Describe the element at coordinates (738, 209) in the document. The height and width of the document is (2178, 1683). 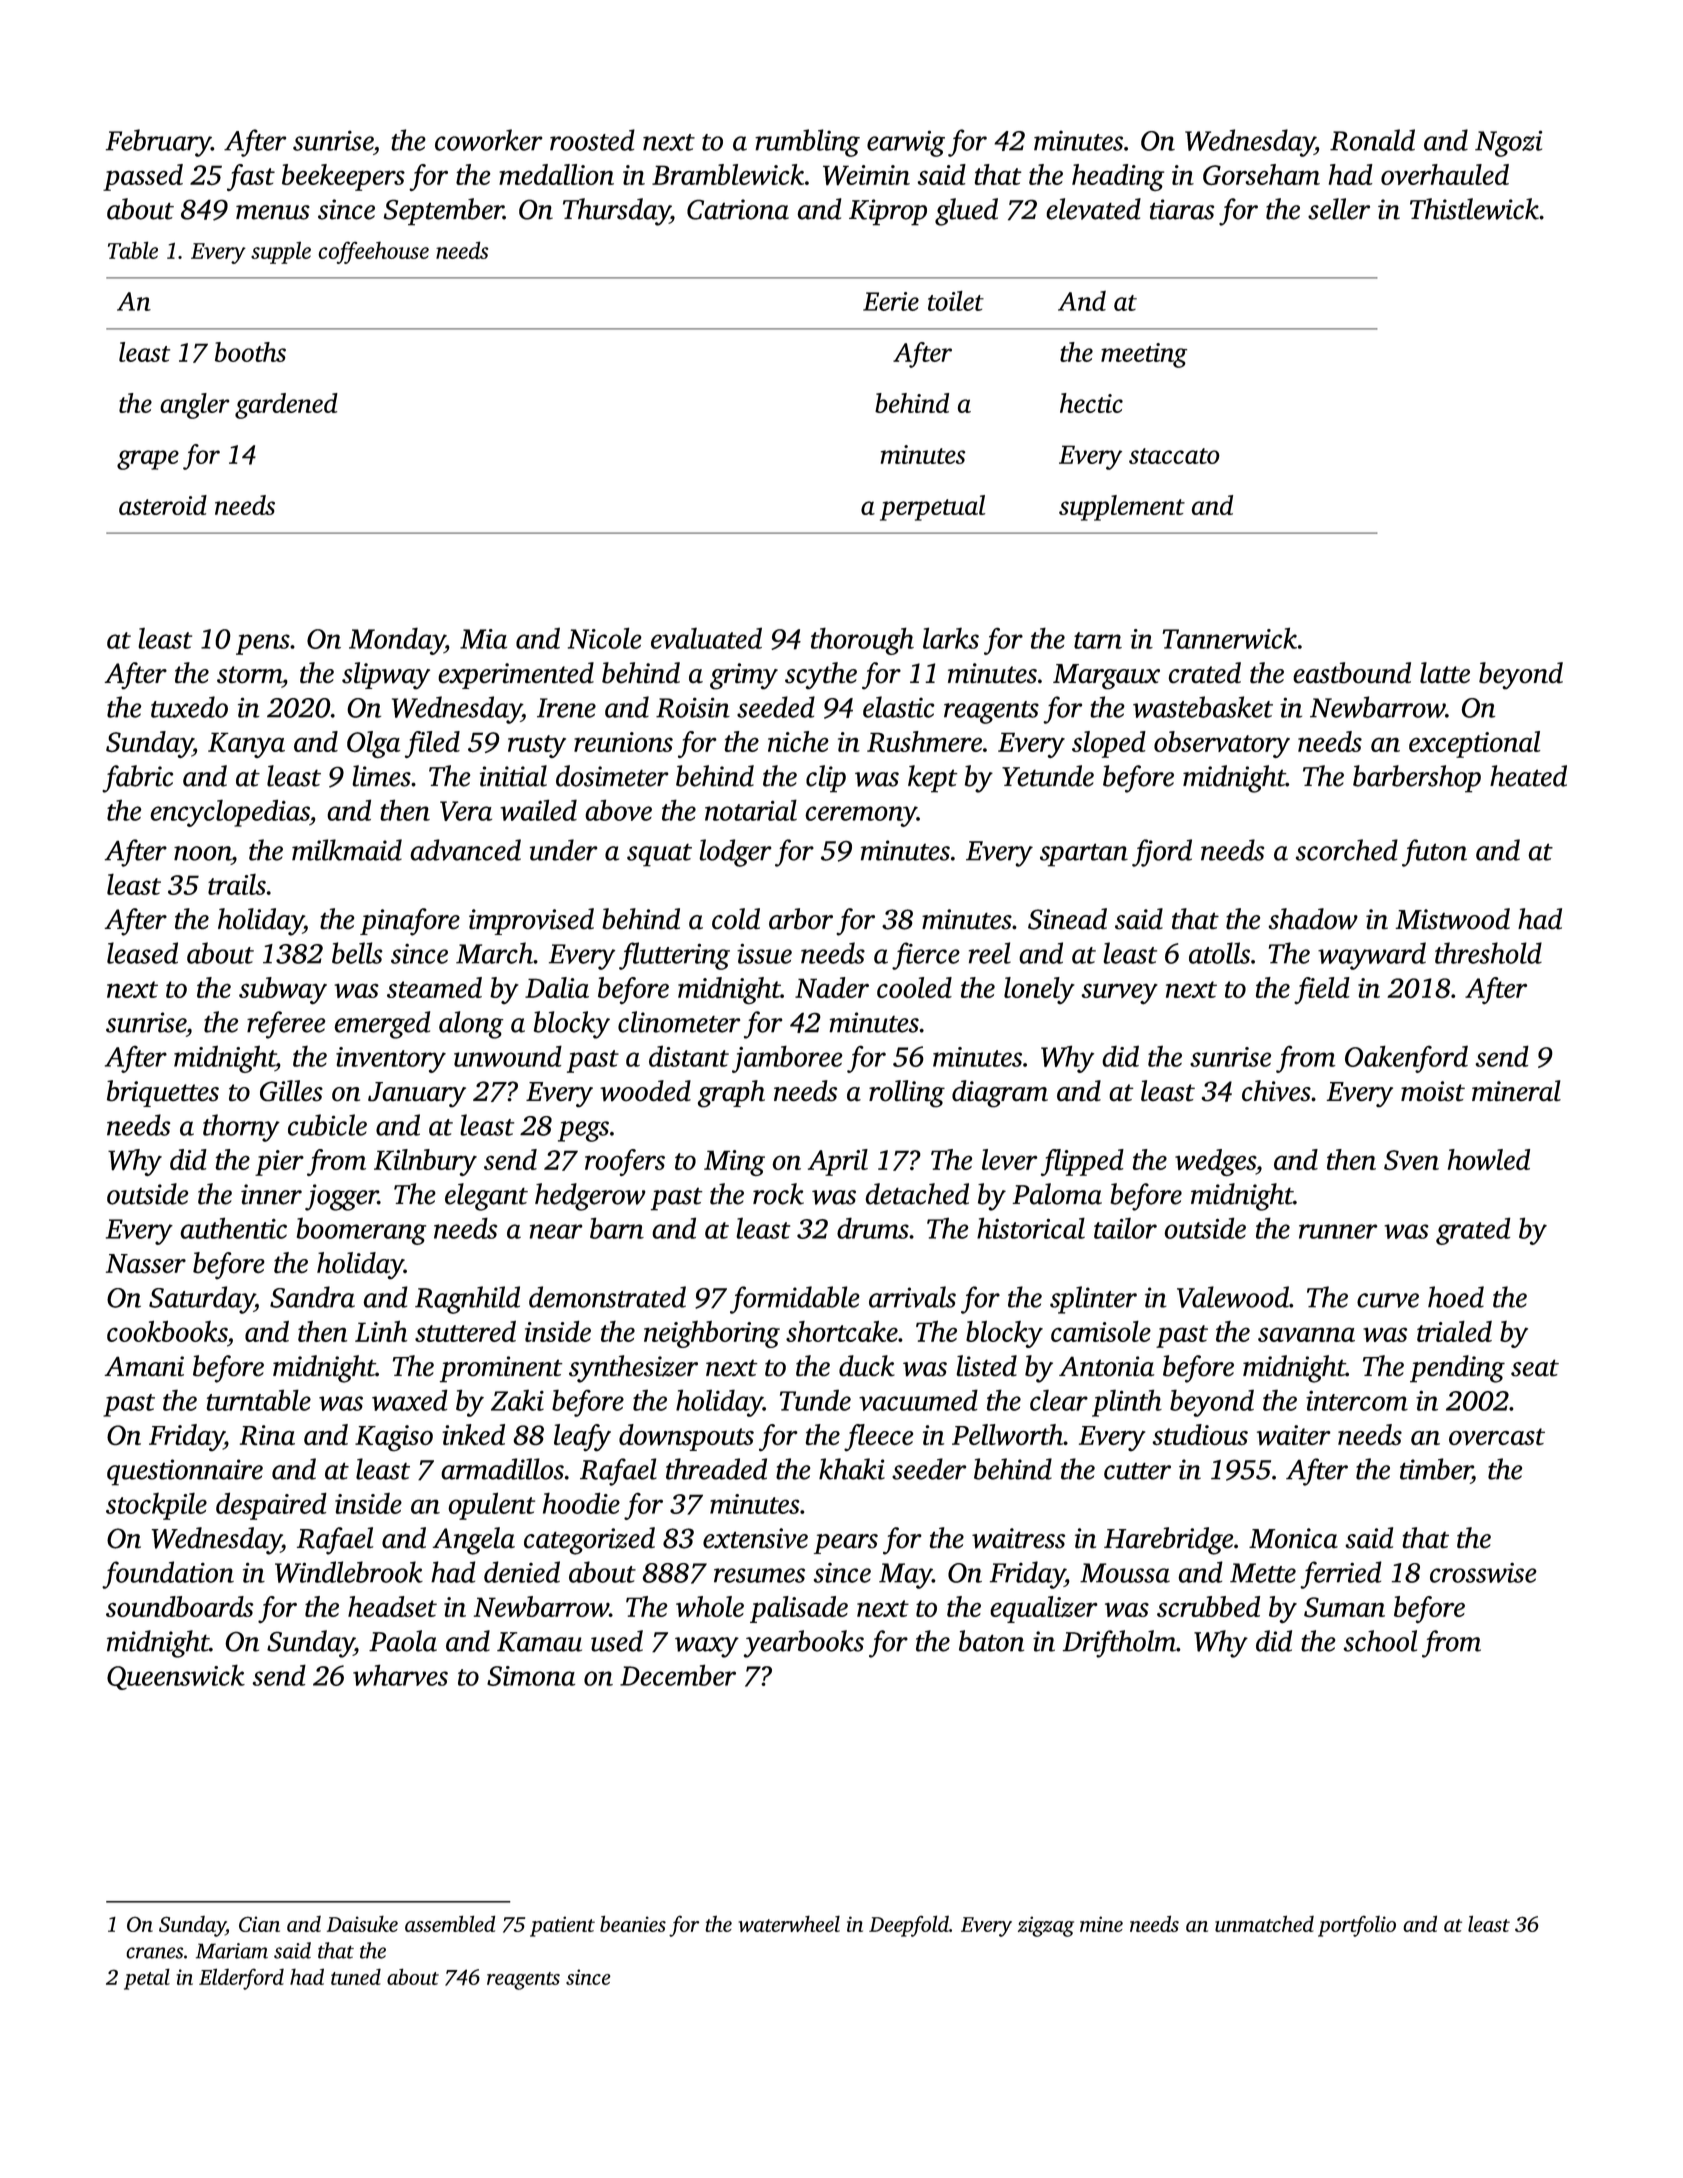
I see `Catriona` at that location.
